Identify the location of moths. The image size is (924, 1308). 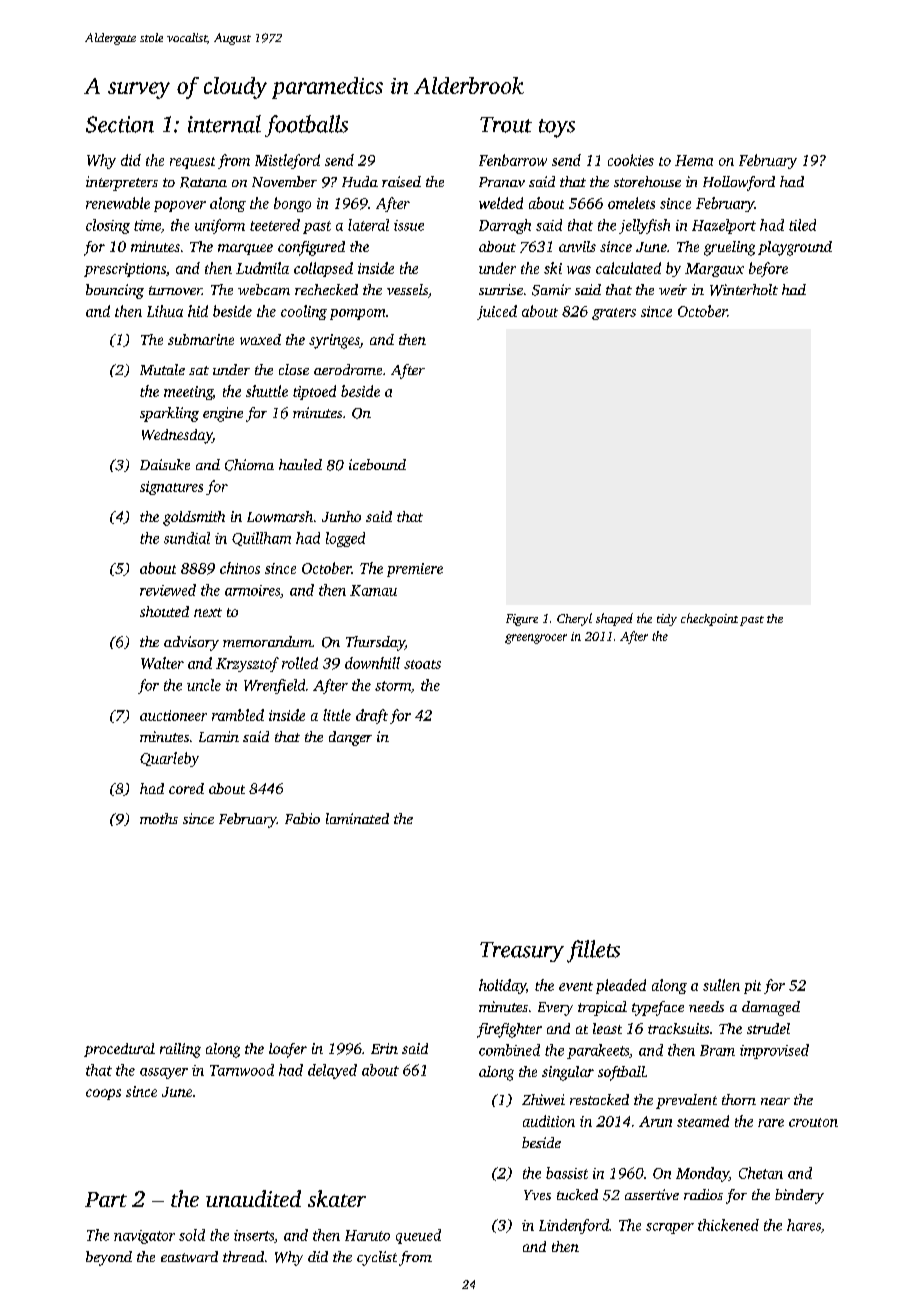
(159, 818).
